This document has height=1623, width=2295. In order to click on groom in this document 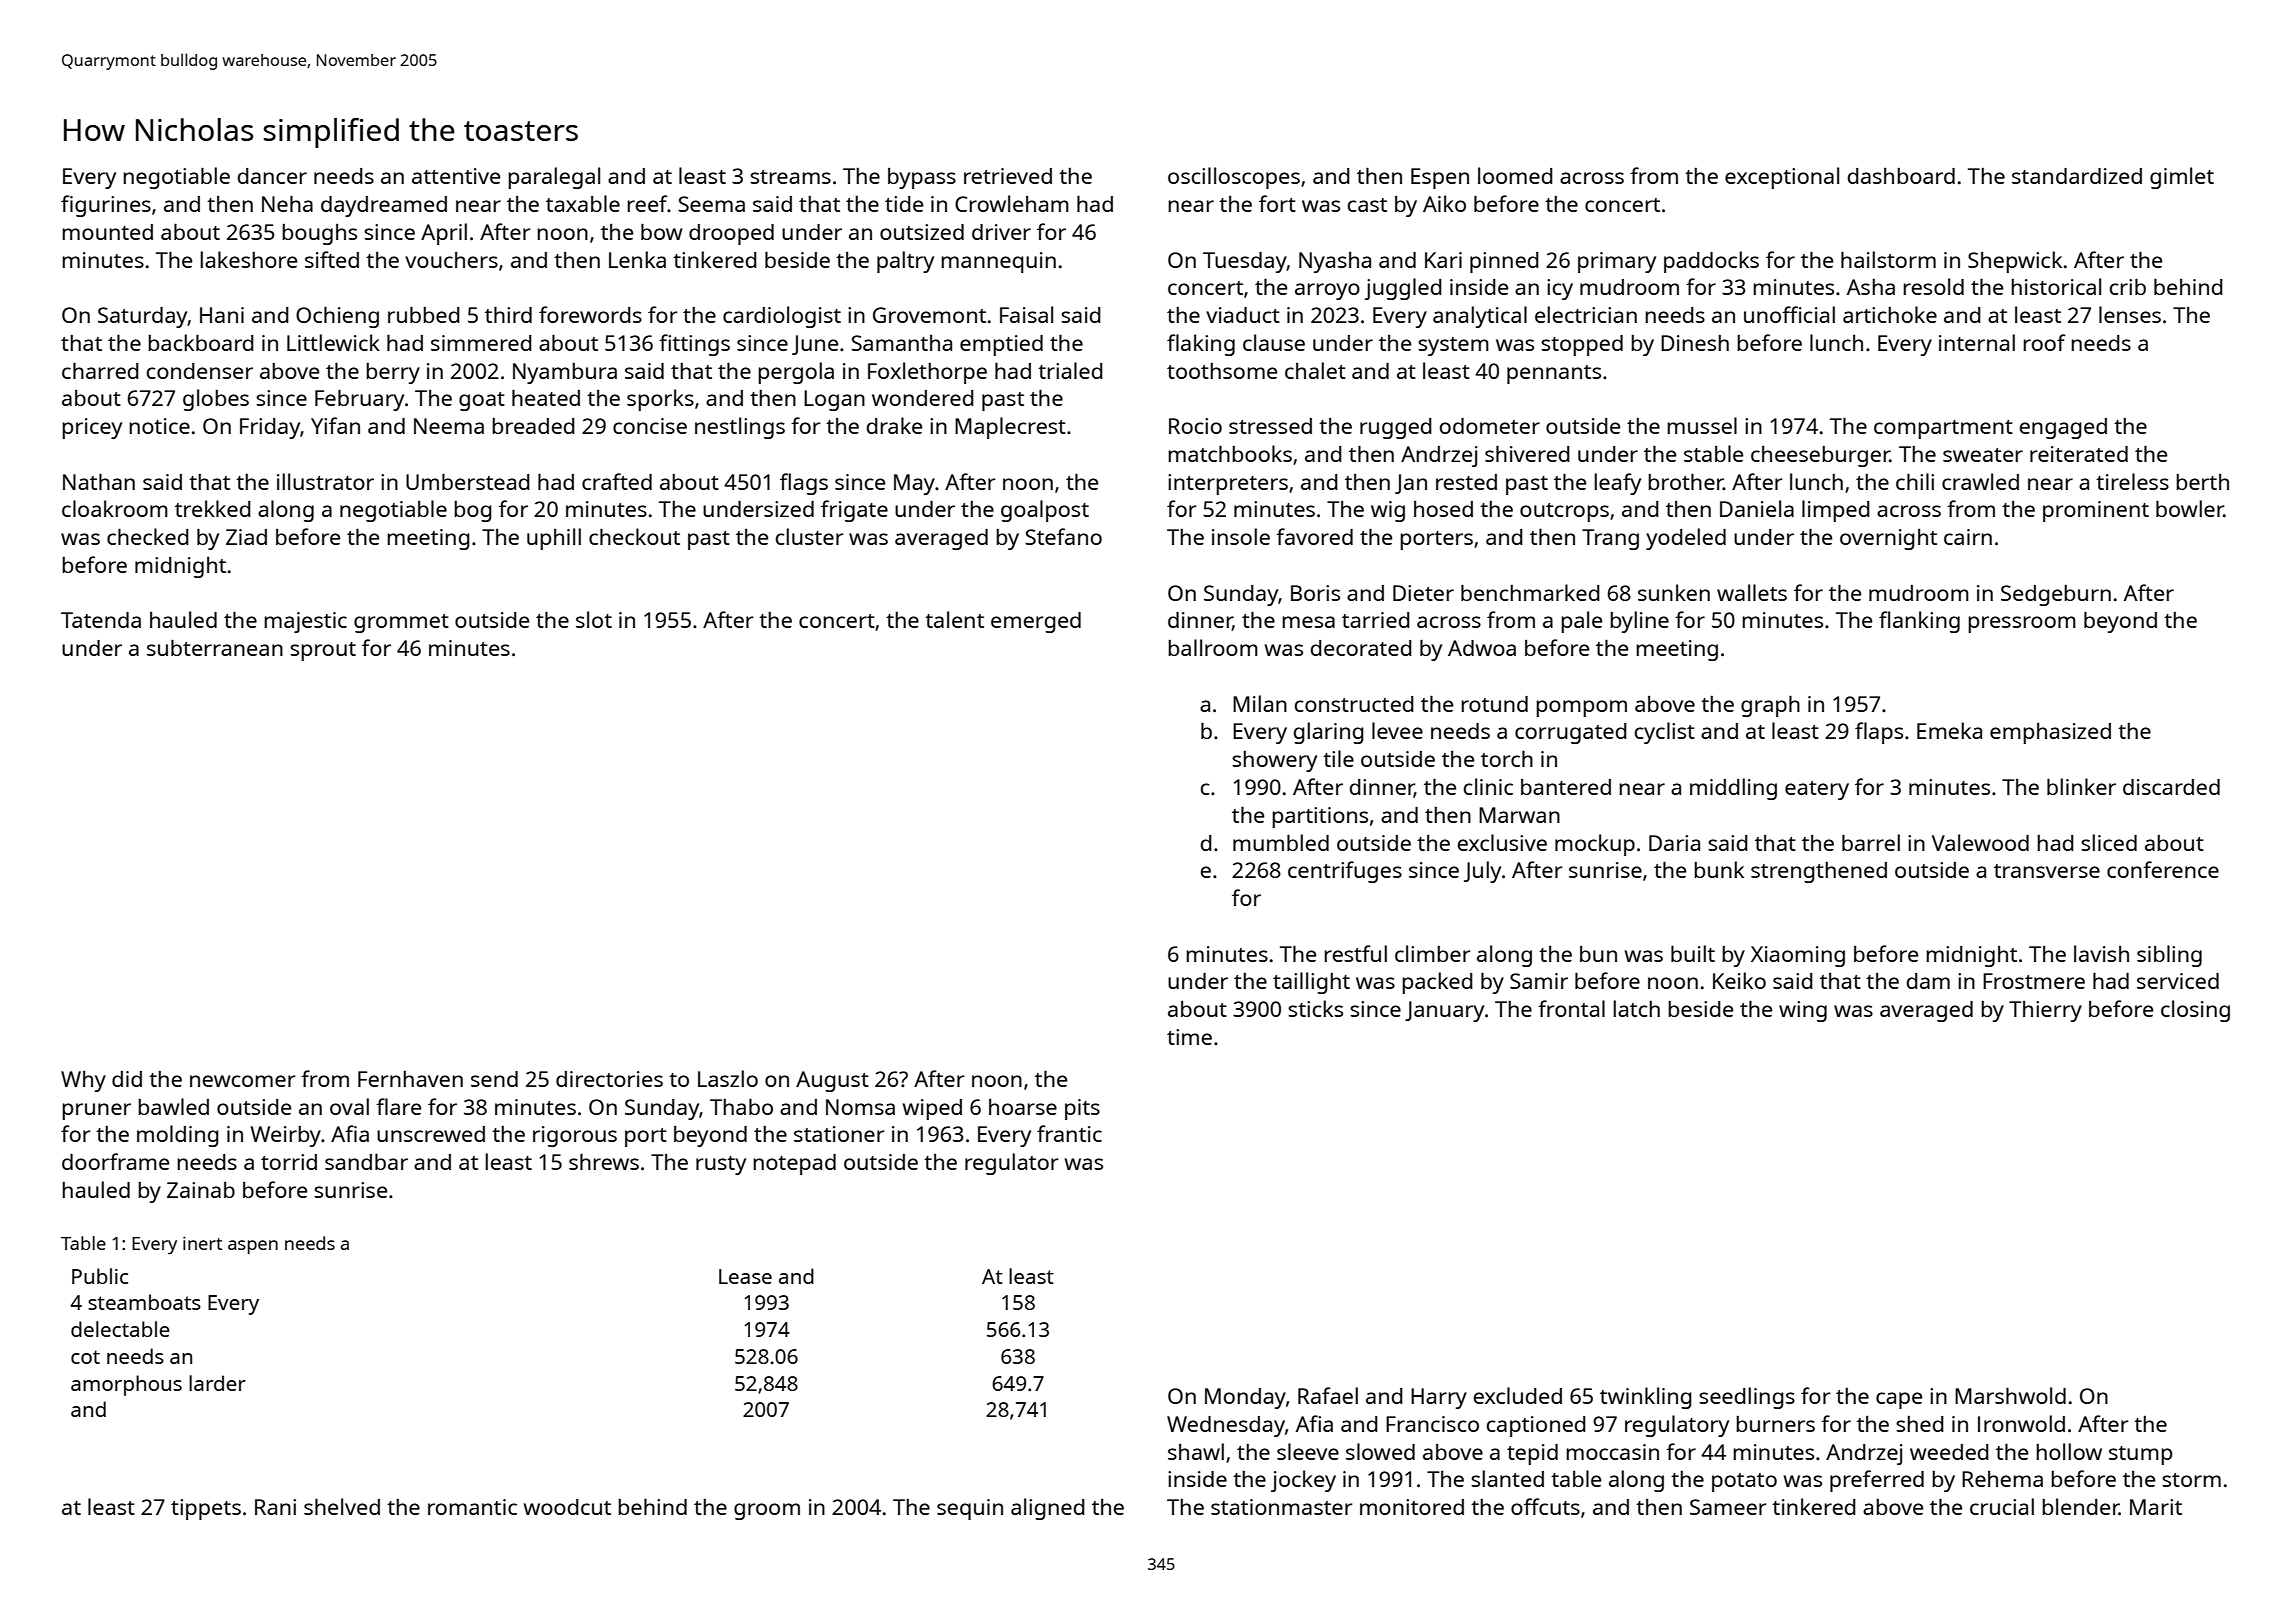, I will do `click(767, 1511)`.
